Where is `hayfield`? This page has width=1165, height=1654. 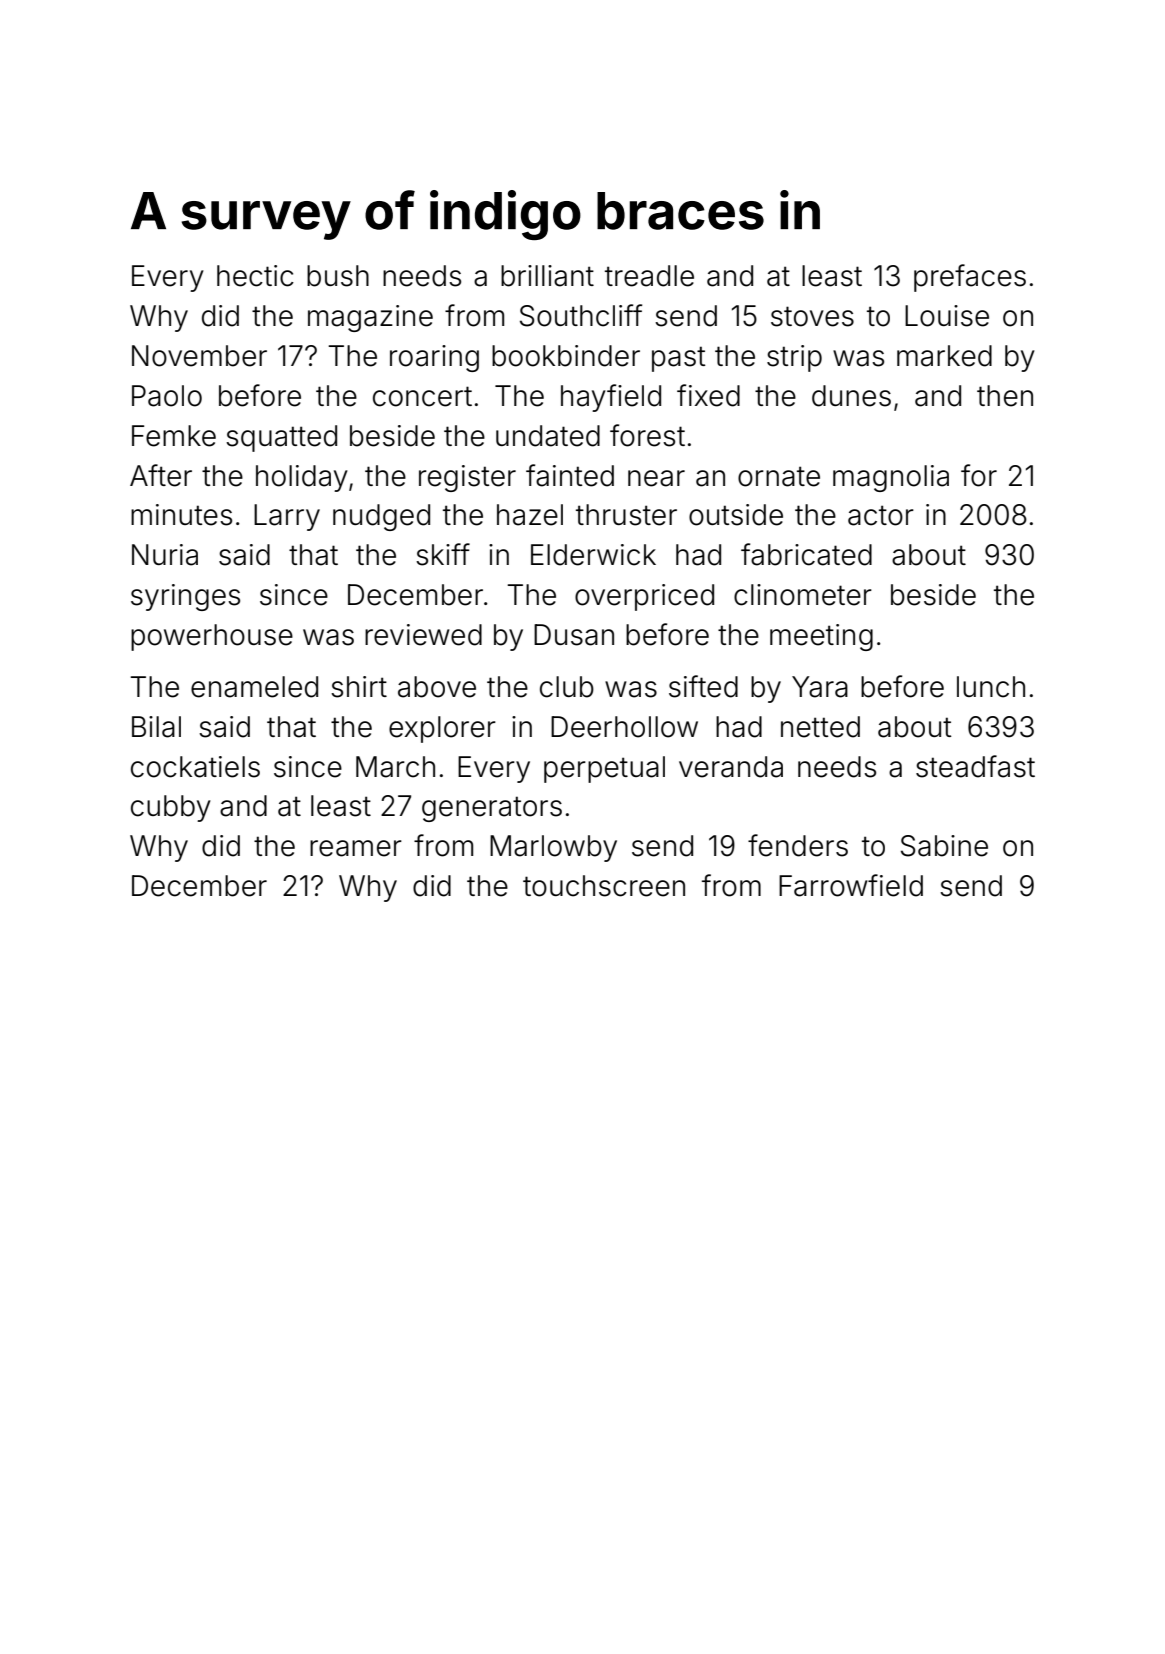 hayfield is located at coordinates (611, 398).
